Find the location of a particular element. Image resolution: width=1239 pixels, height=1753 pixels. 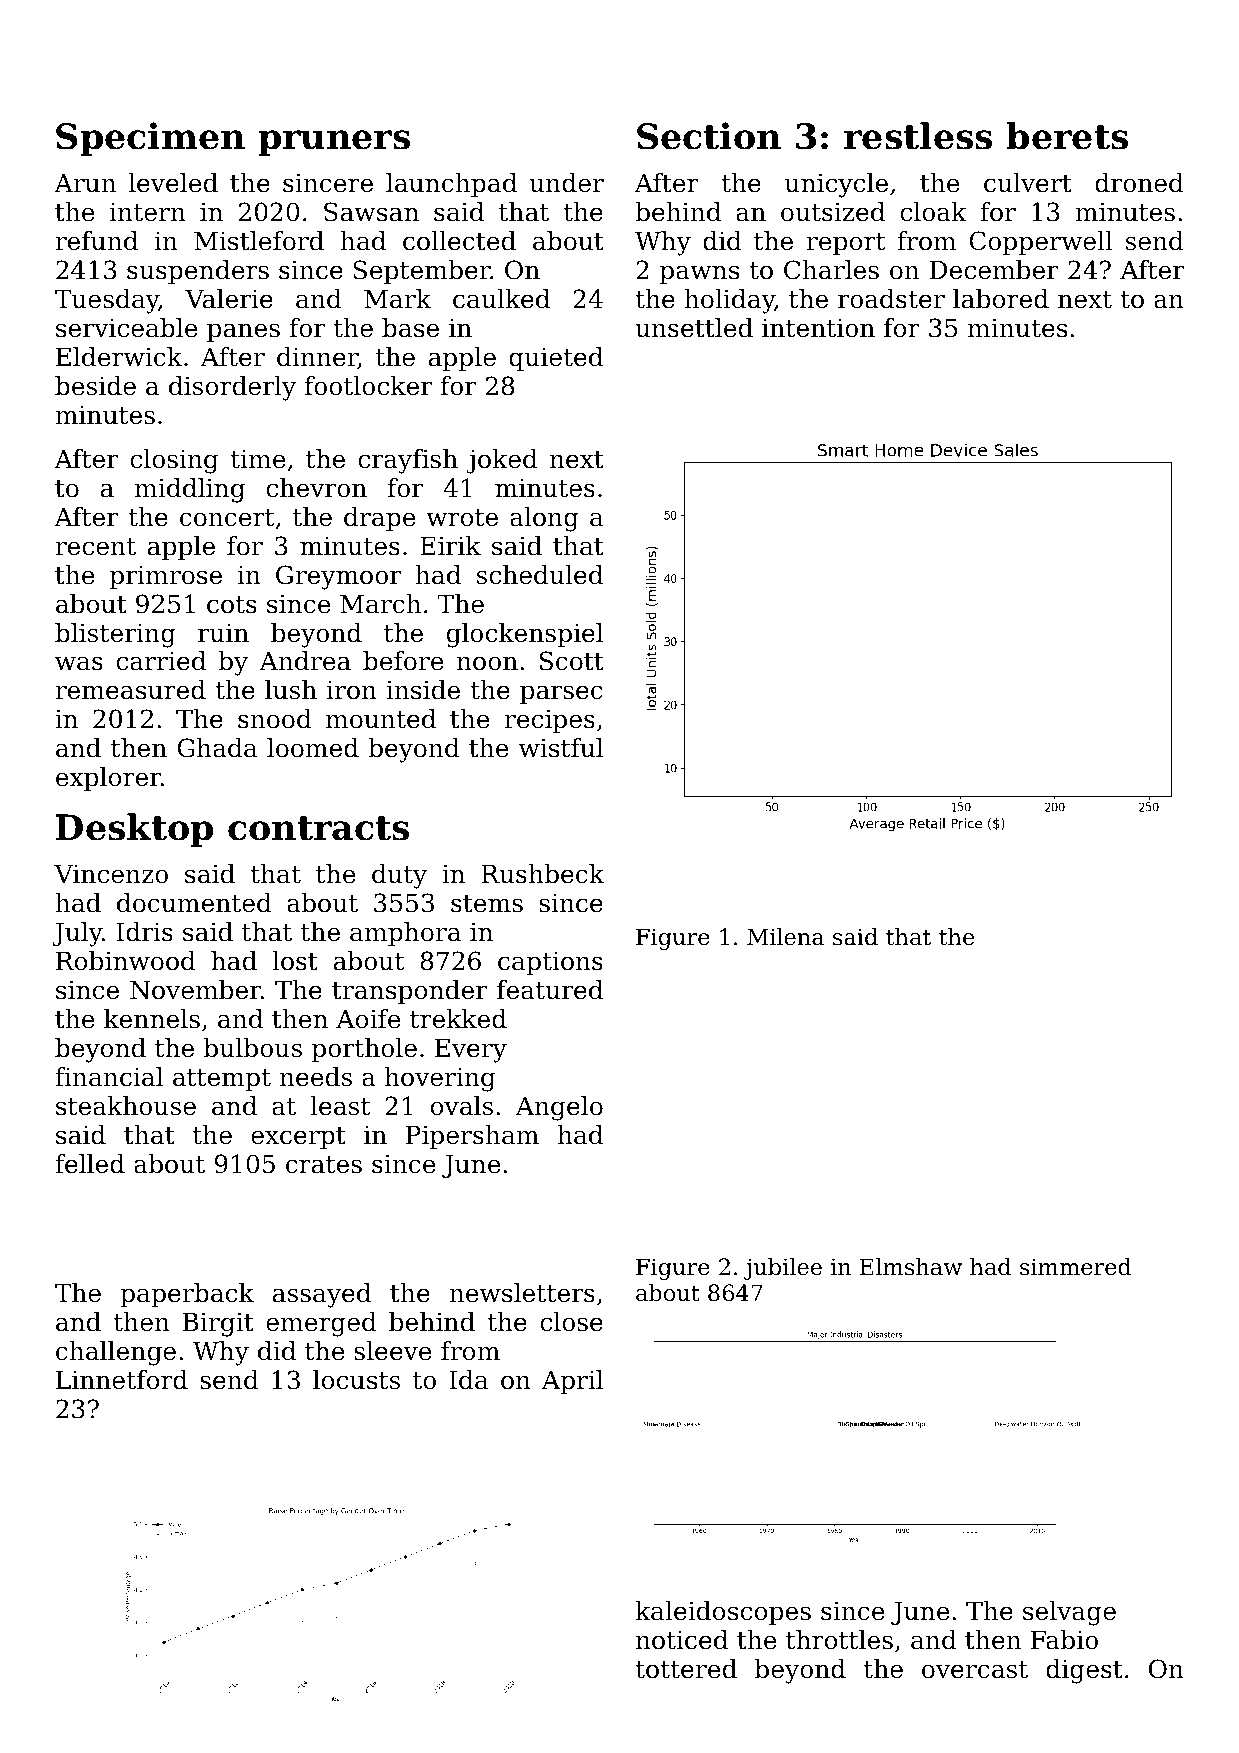

simmered is located at coordinates (1075, 1267).
